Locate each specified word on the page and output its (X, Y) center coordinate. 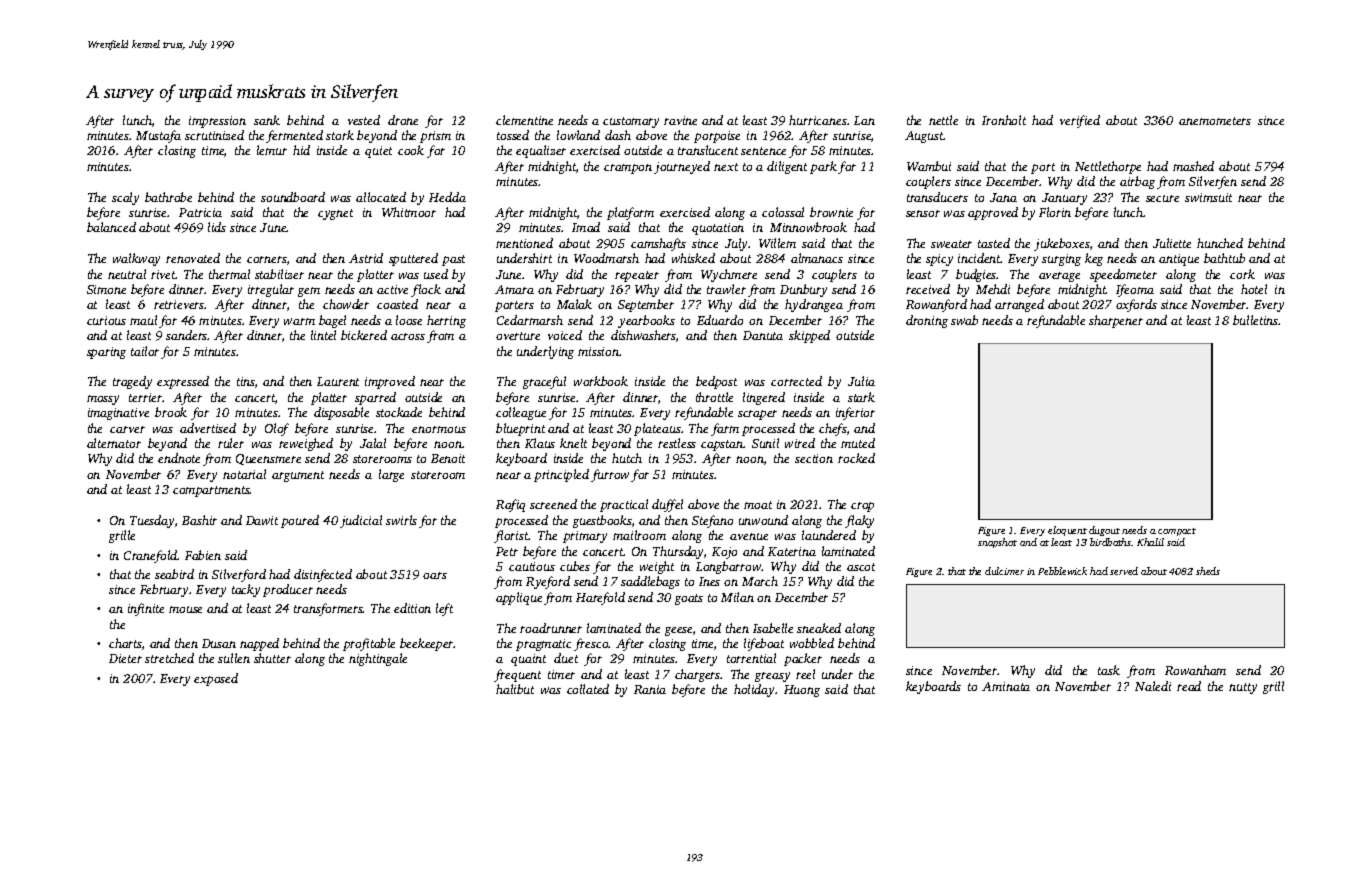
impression (217, 122)
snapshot (997, 543)
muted (858, 443)
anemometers (1215, 121)
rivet (163, 274)
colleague (521, 413)
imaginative (118, 414)
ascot (861, 567)
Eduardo (720, 320)
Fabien (203, 555)
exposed (216, 679)
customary (631, 122)
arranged (1019, 305)
